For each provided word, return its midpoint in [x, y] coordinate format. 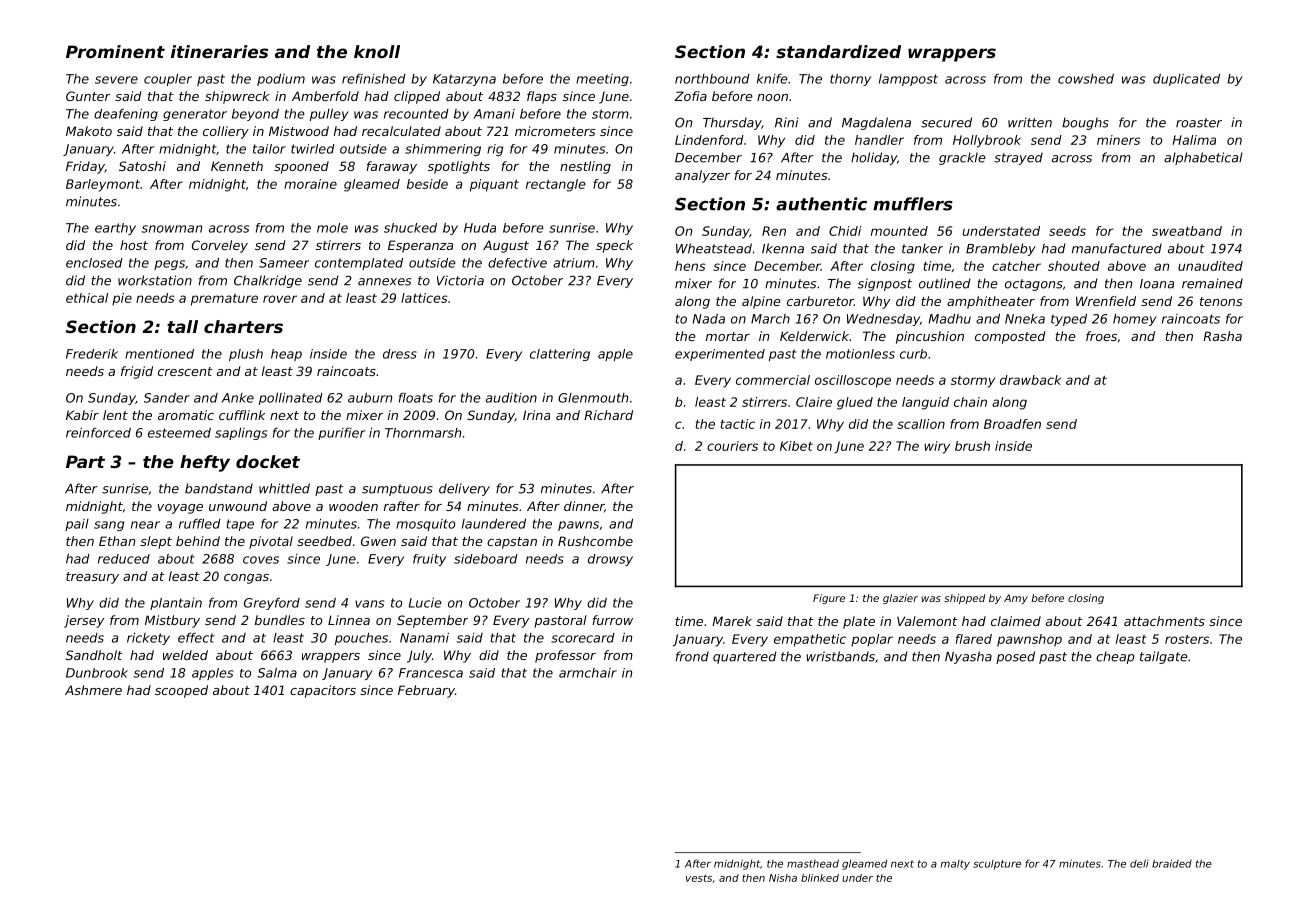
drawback [1030, 380]
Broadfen [1012, 424]
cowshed [1086, 79]
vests [699, 878]
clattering [560, 355]
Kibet [796, 446]
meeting [602, 80]
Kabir [82, 415]
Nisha [783, 878]
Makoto [89, 131]
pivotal [271, 542]
